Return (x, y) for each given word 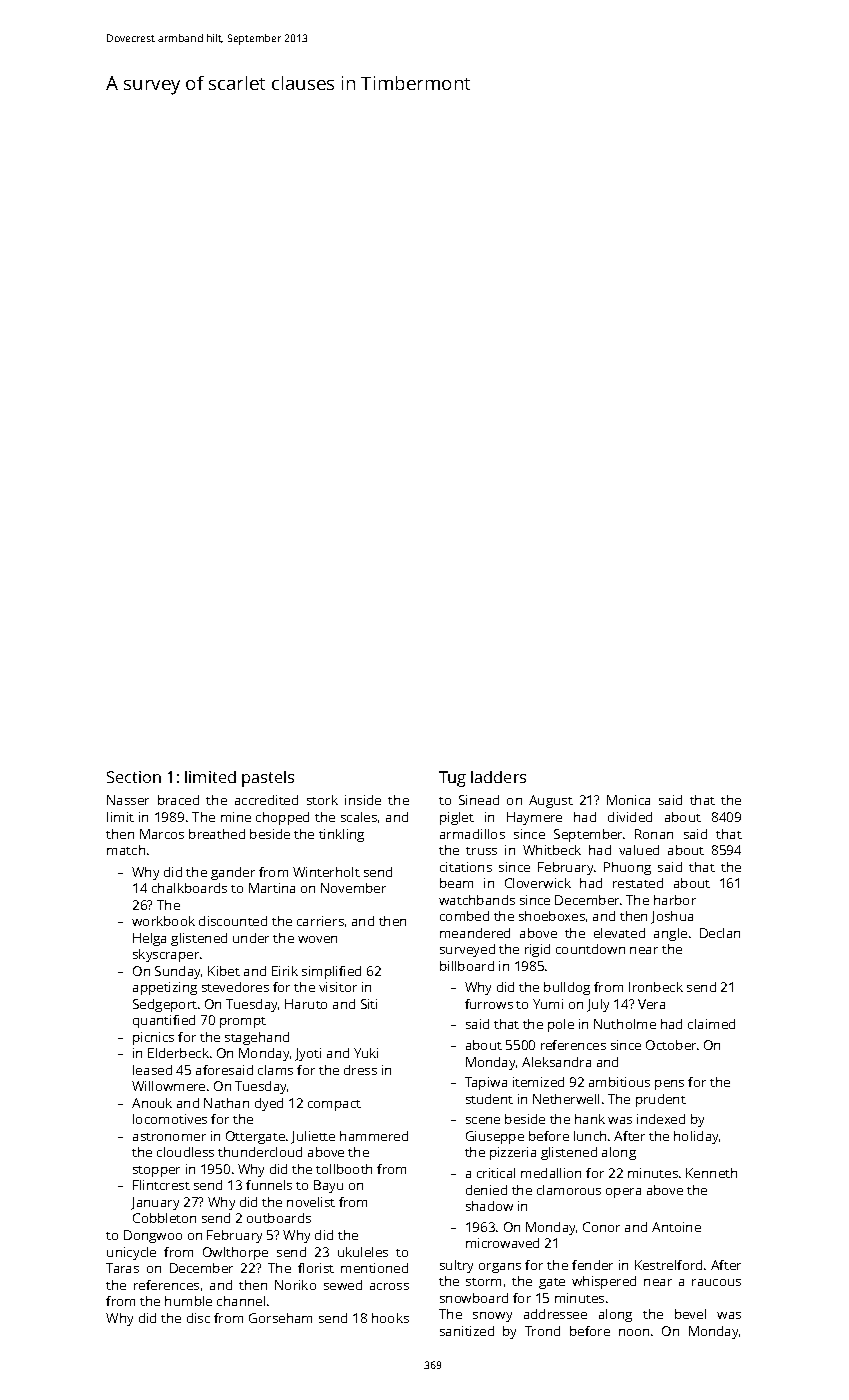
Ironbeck (656, 987)
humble (188, 1301)
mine (236, 817)
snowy (492, 1317)
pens (669, 1085)
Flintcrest (161, 1185)
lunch (590, 1136)
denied (486, 1190)
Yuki (366, 1053)
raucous (716, 1282)
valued (639, 850)
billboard (467, 966)
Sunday (177, 972)
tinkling (341, 835)
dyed (269, 1104)
